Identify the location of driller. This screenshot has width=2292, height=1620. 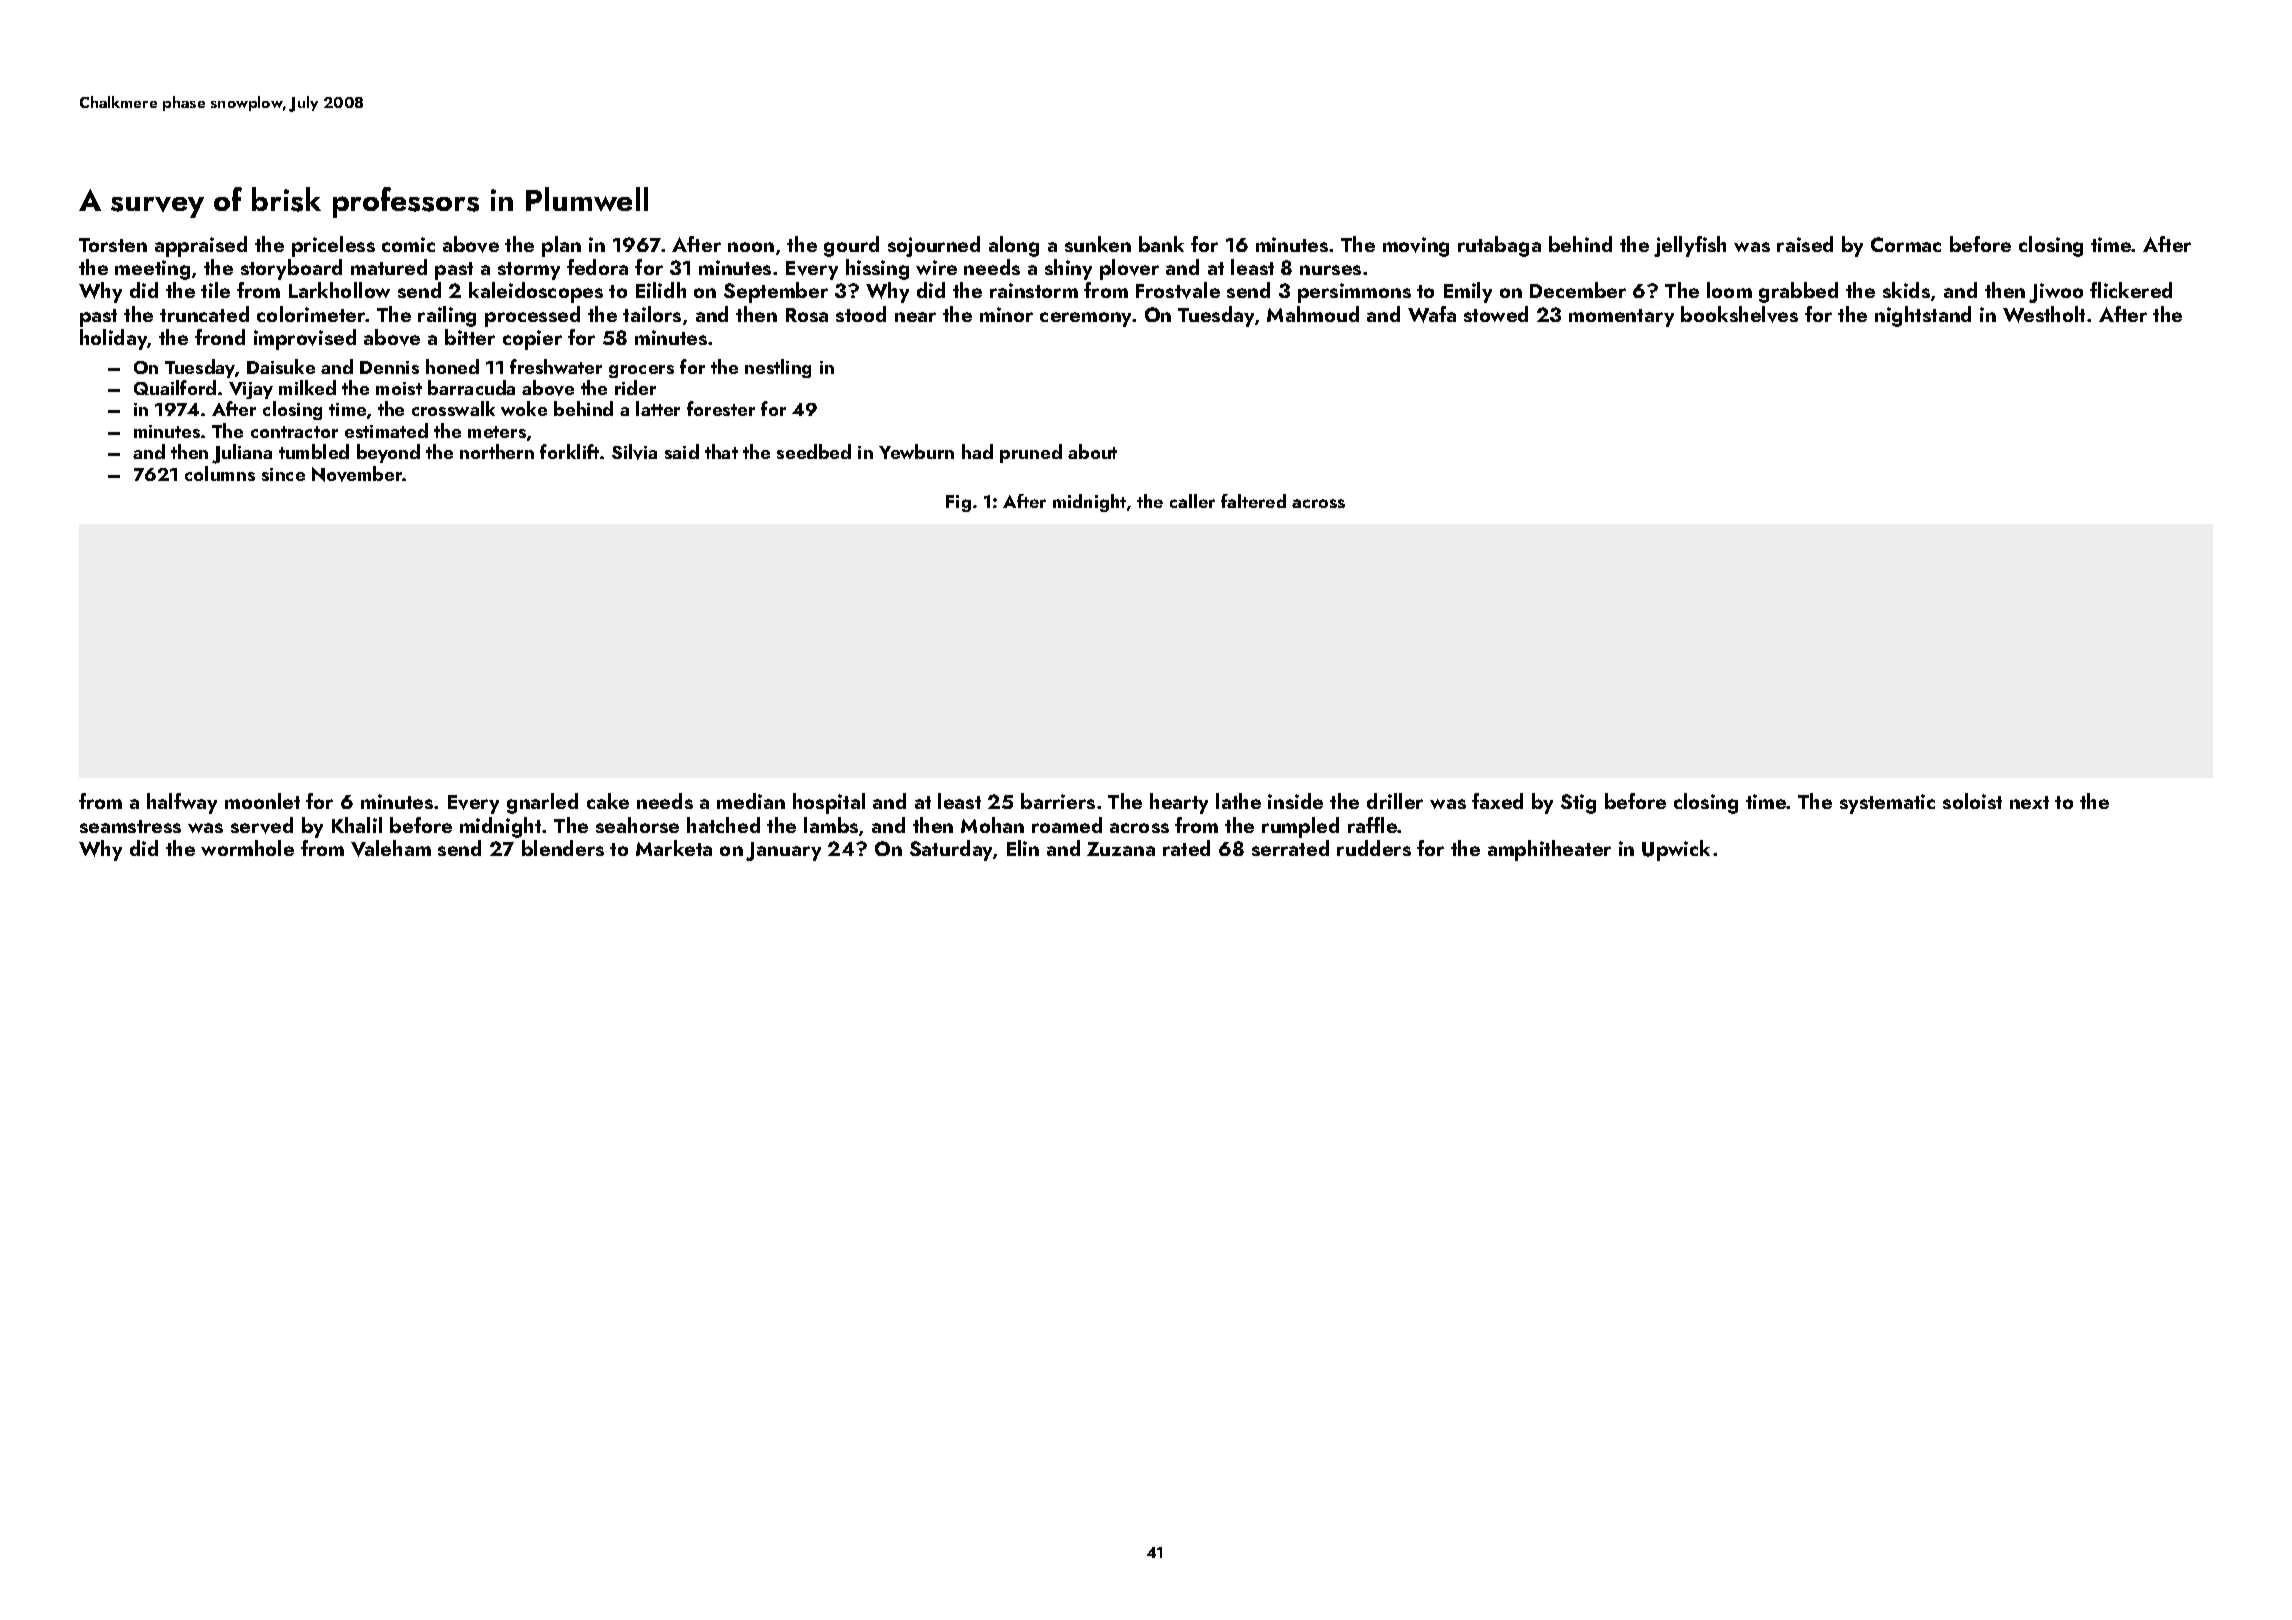
(1395, 801).
